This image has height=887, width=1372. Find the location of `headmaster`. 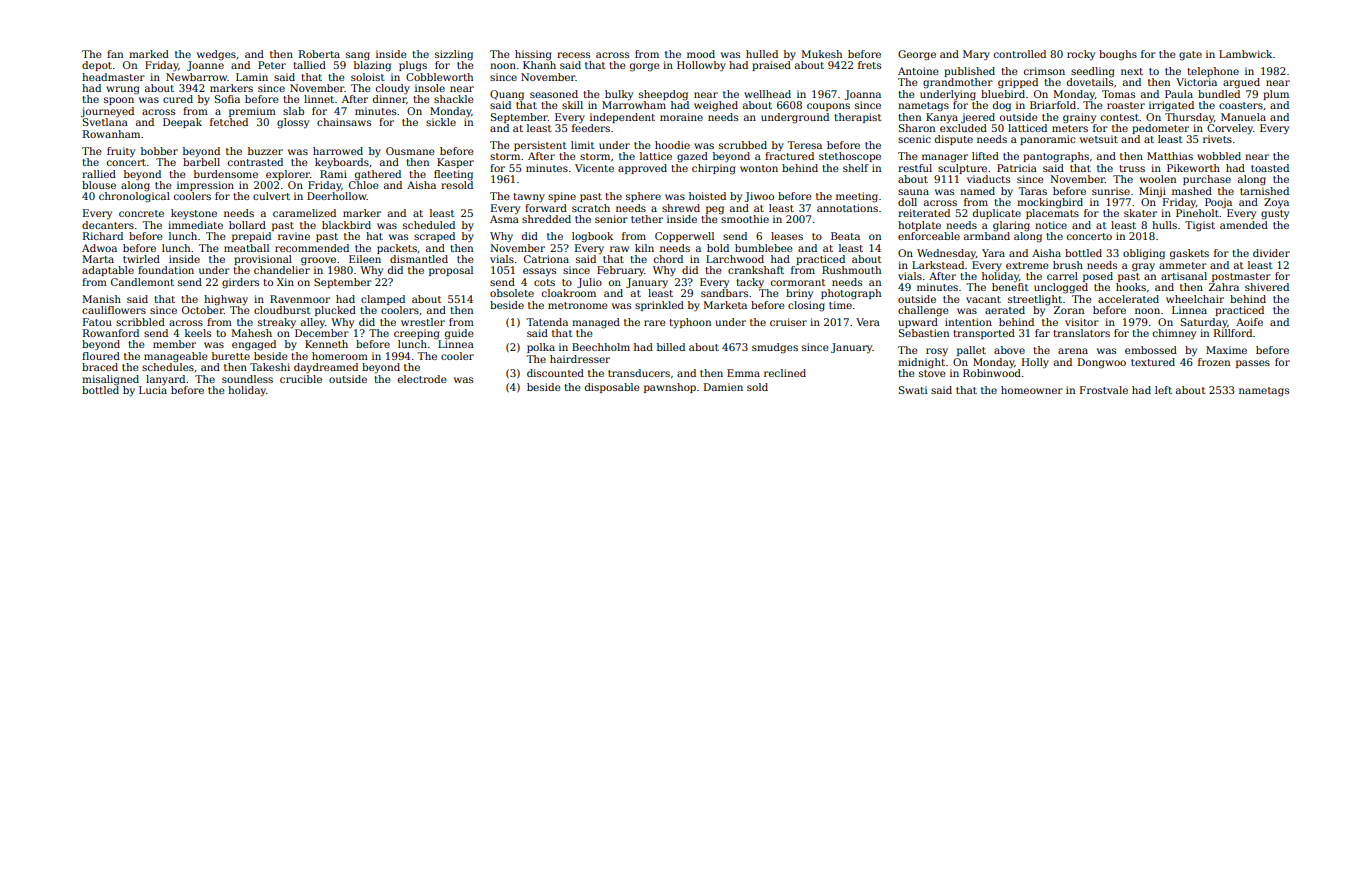

headmaster is located at coordinates (113, 77).
